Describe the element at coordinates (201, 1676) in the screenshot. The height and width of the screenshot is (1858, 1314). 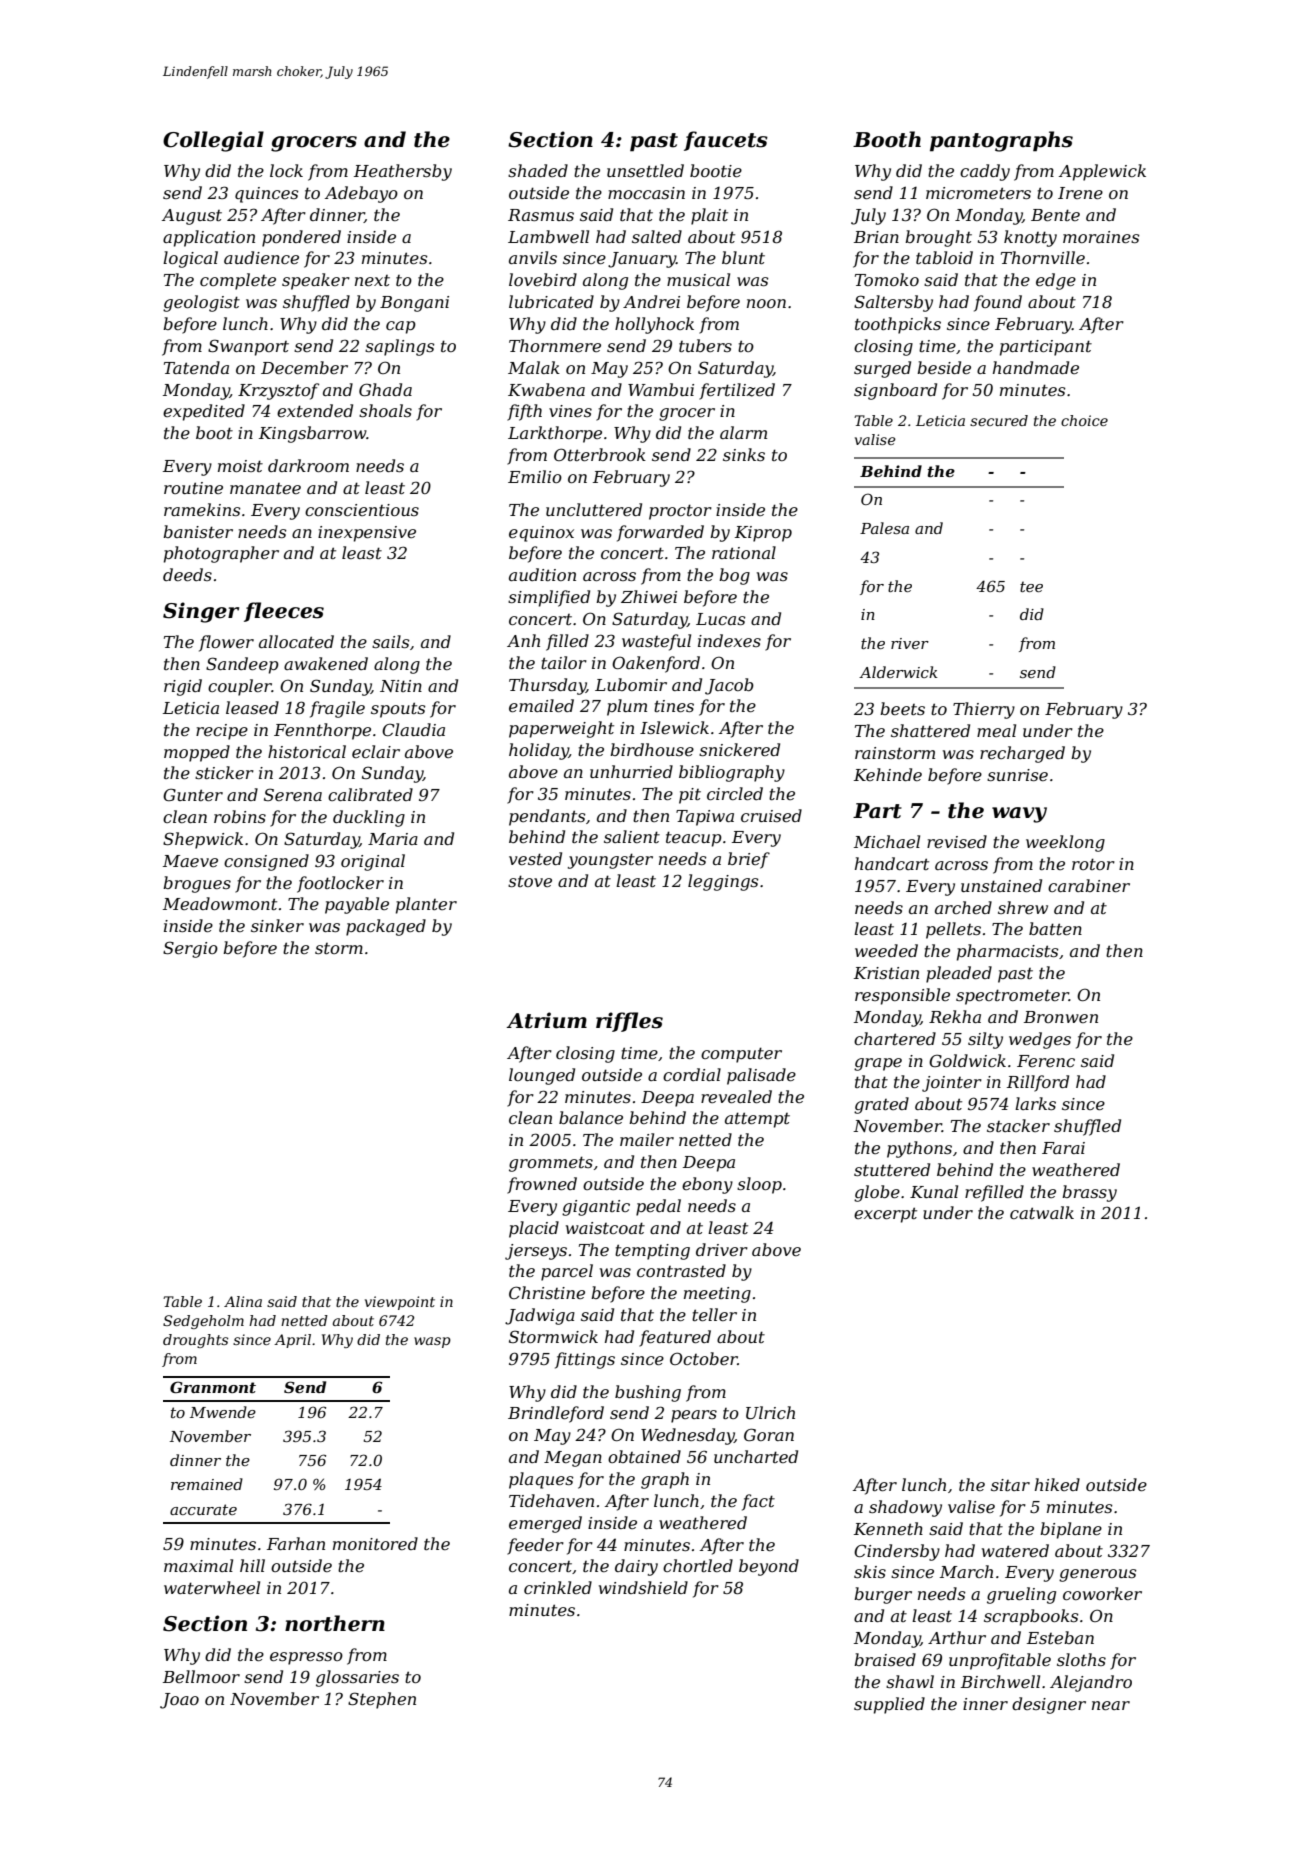
I see `Bellmoor` at that location.
